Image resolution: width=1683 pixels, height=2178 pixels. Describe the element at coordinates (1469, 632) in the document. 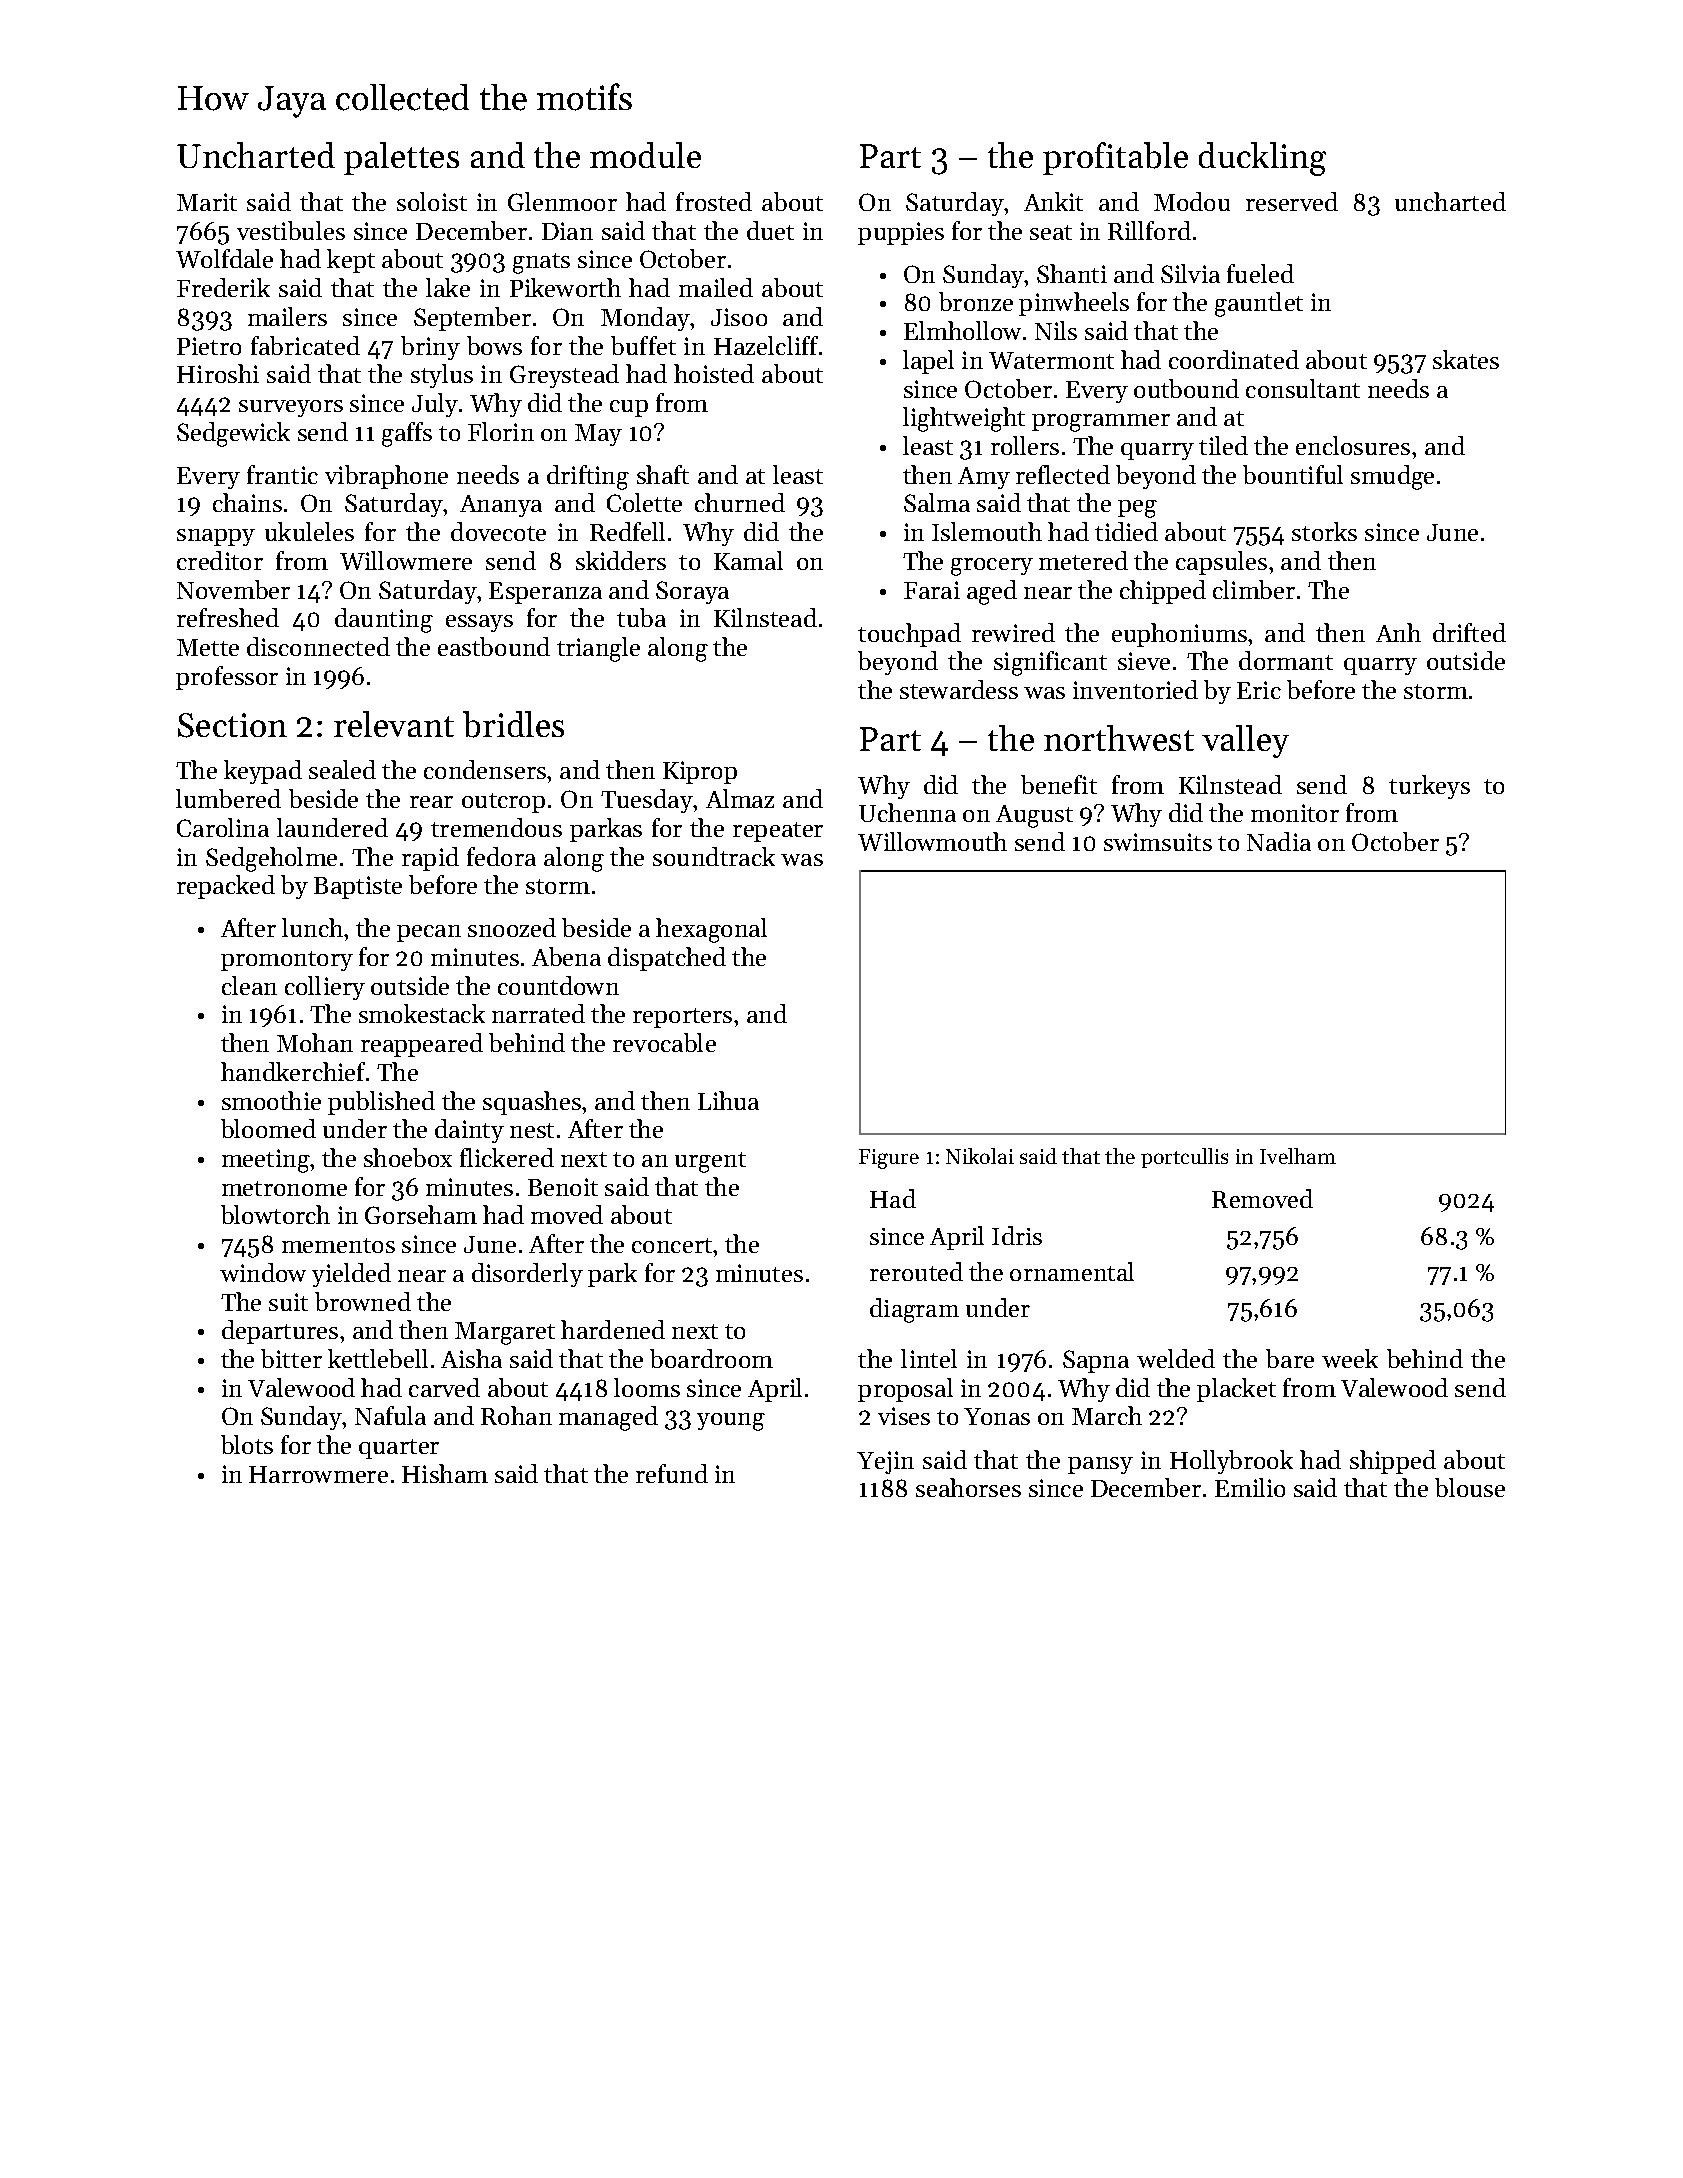

I see `drifted` at that location.
